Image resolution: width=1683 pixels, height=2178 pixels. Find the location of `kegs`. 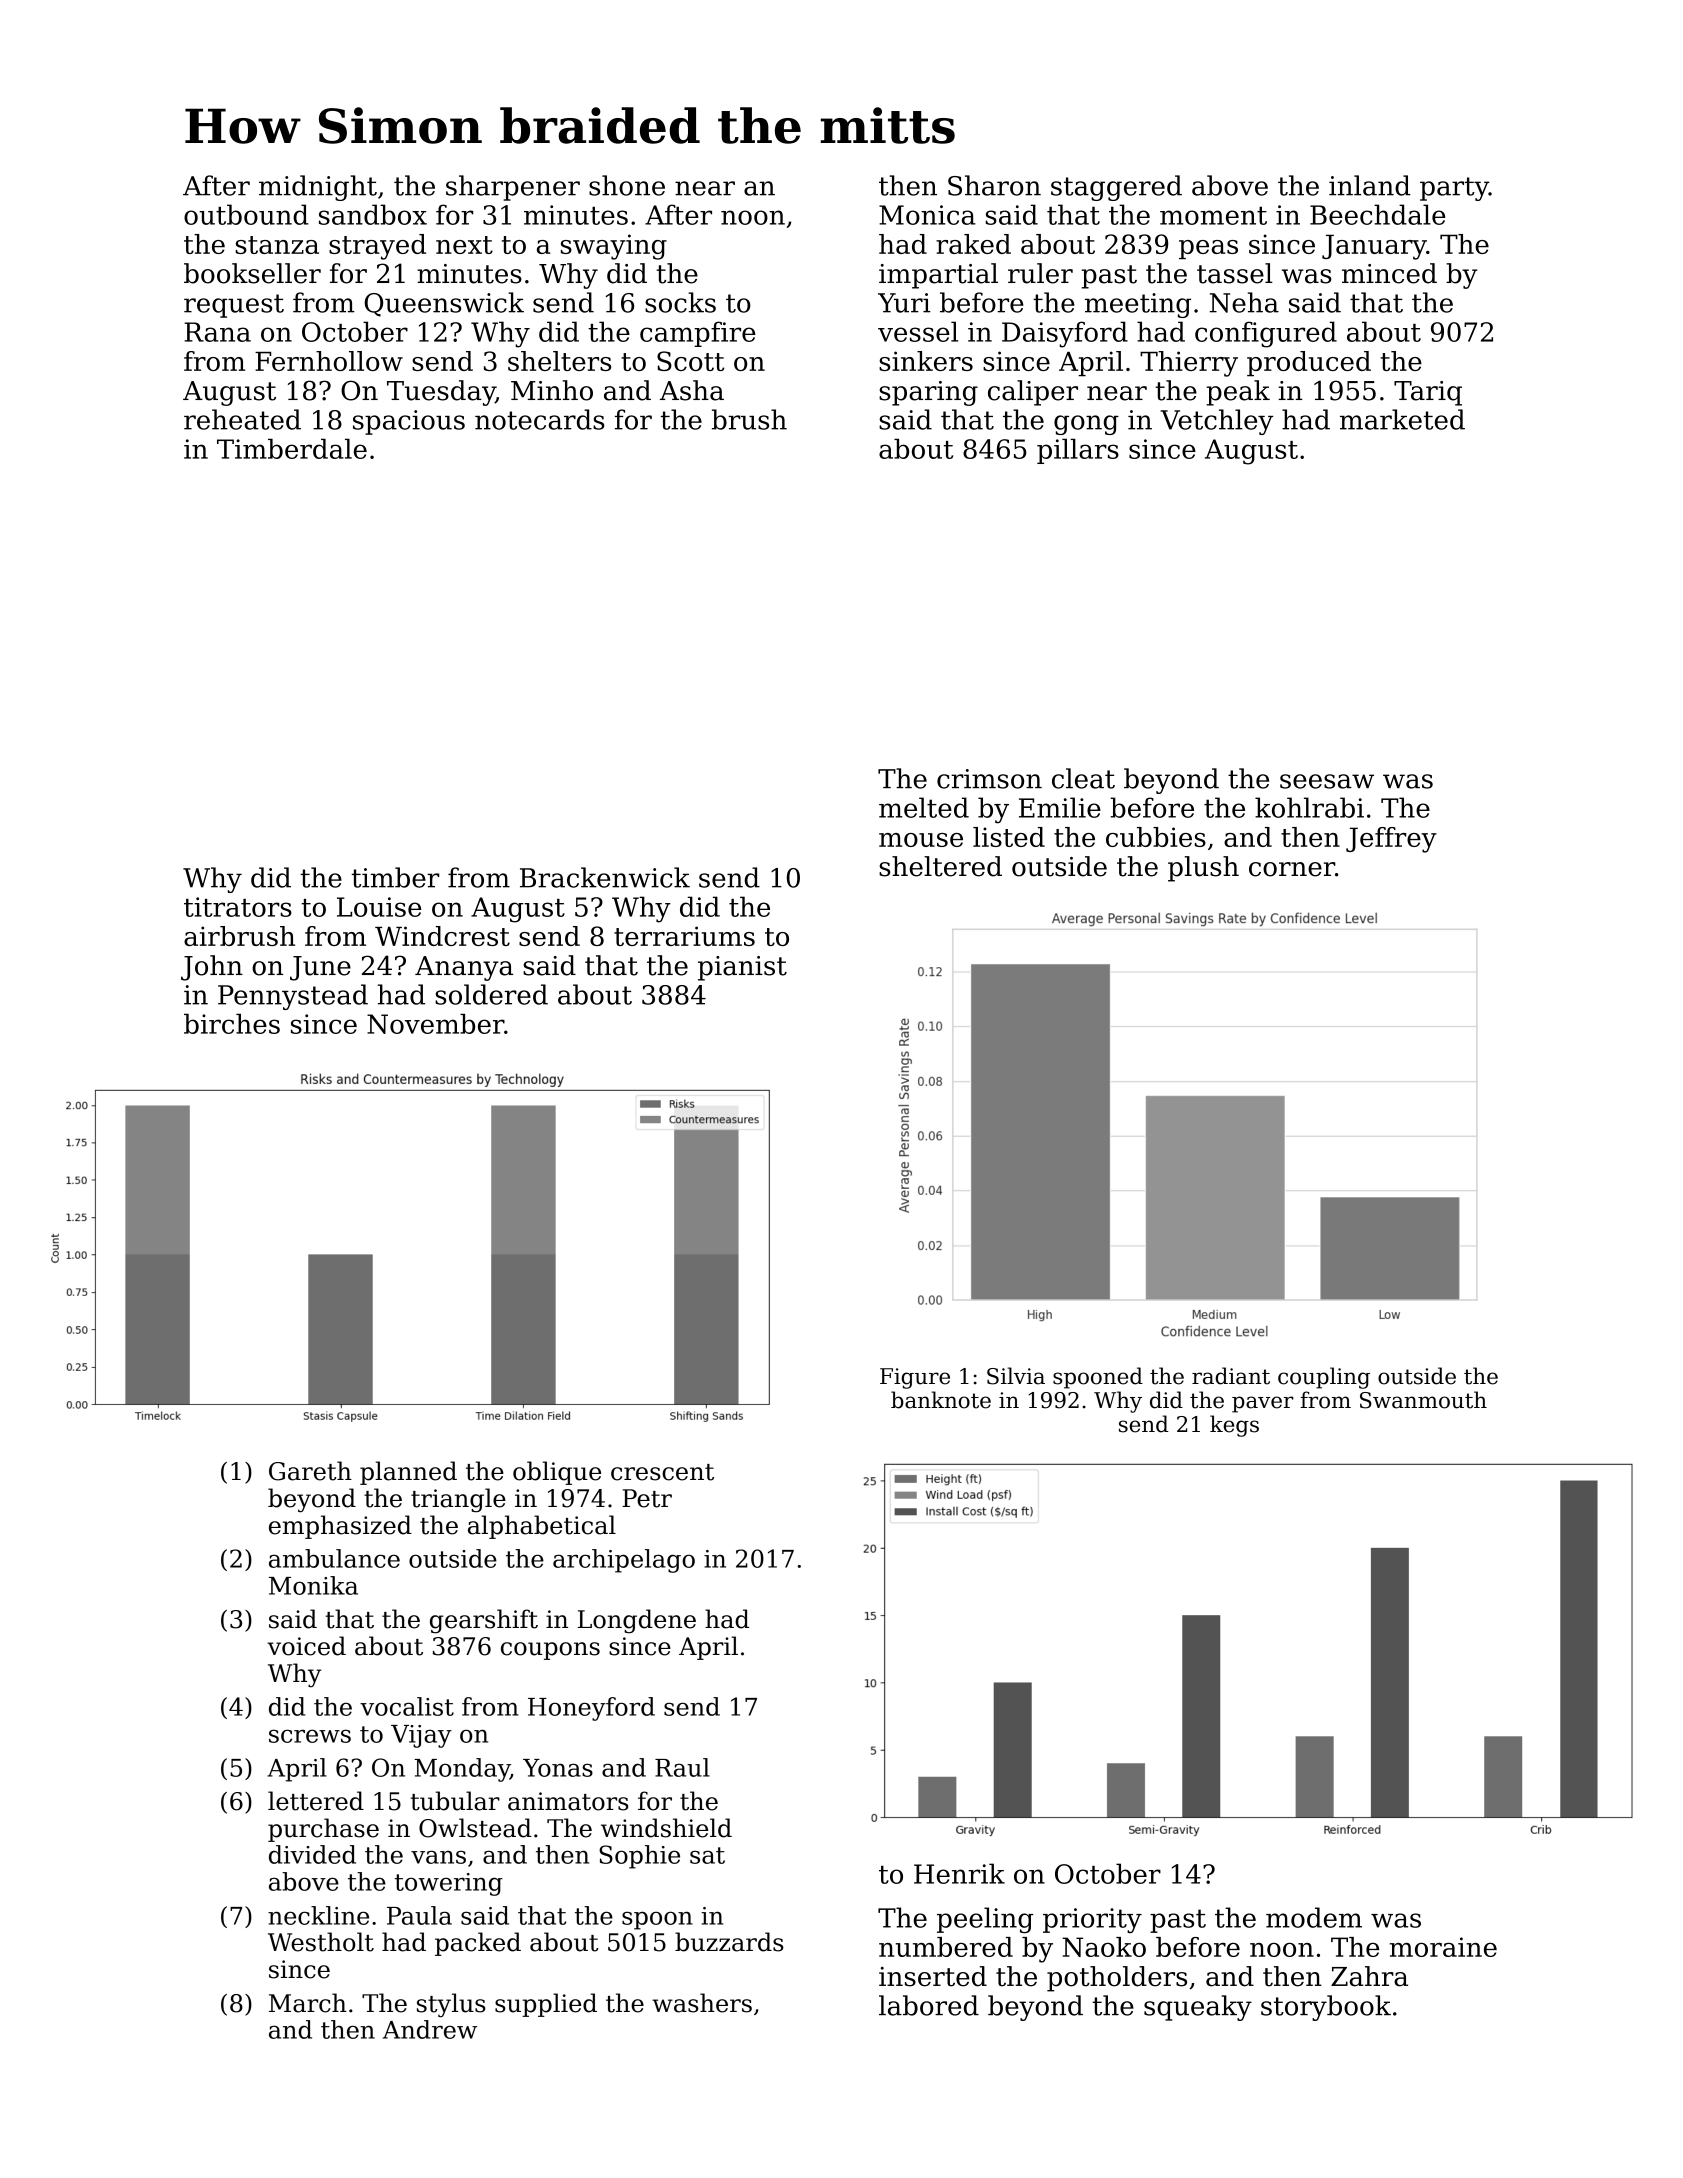

kegs is located at coordinates (1234, 1426).
